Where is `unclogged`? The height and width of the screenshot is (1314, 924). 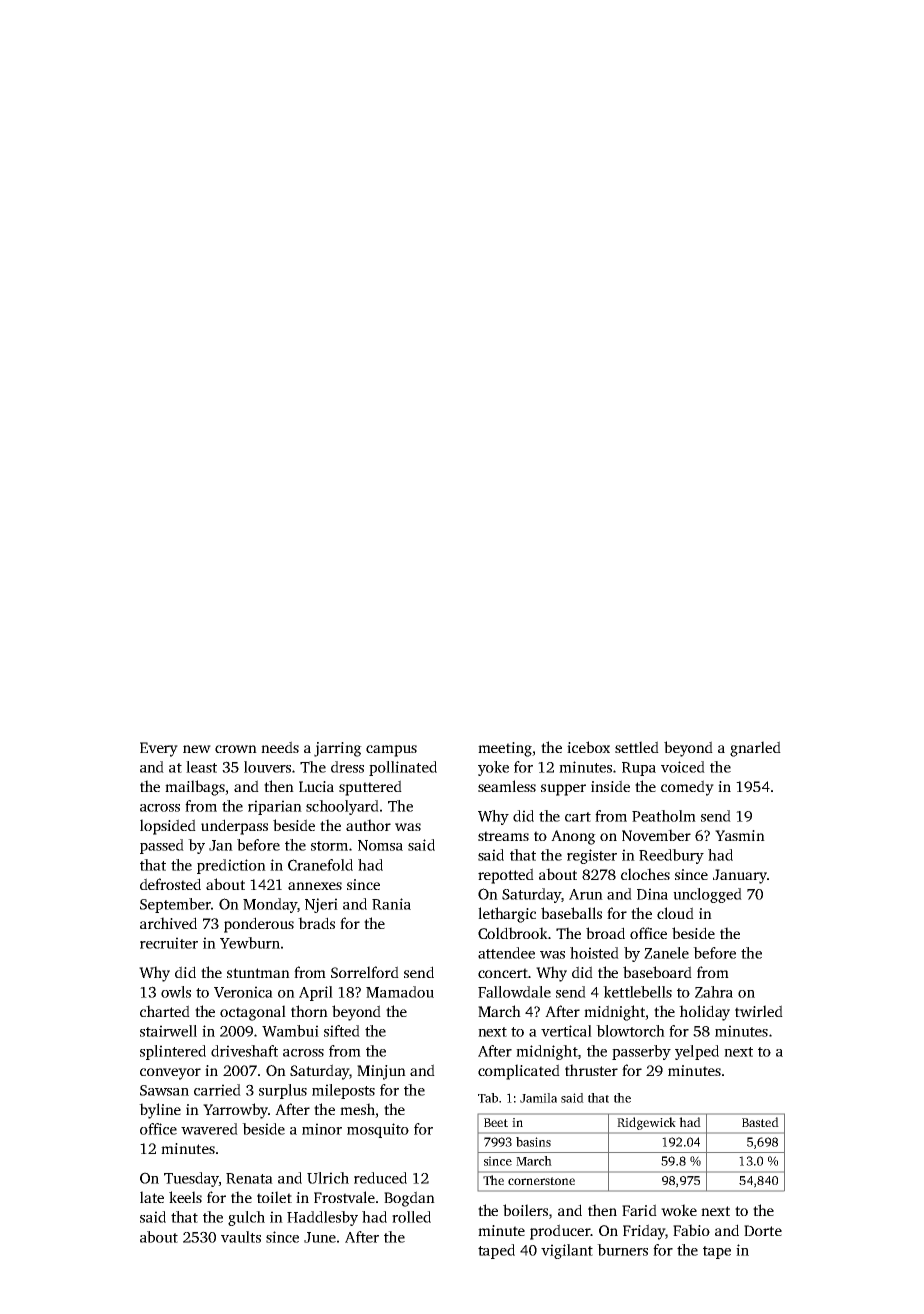
unclogged is located at coordinates (707, 895).
